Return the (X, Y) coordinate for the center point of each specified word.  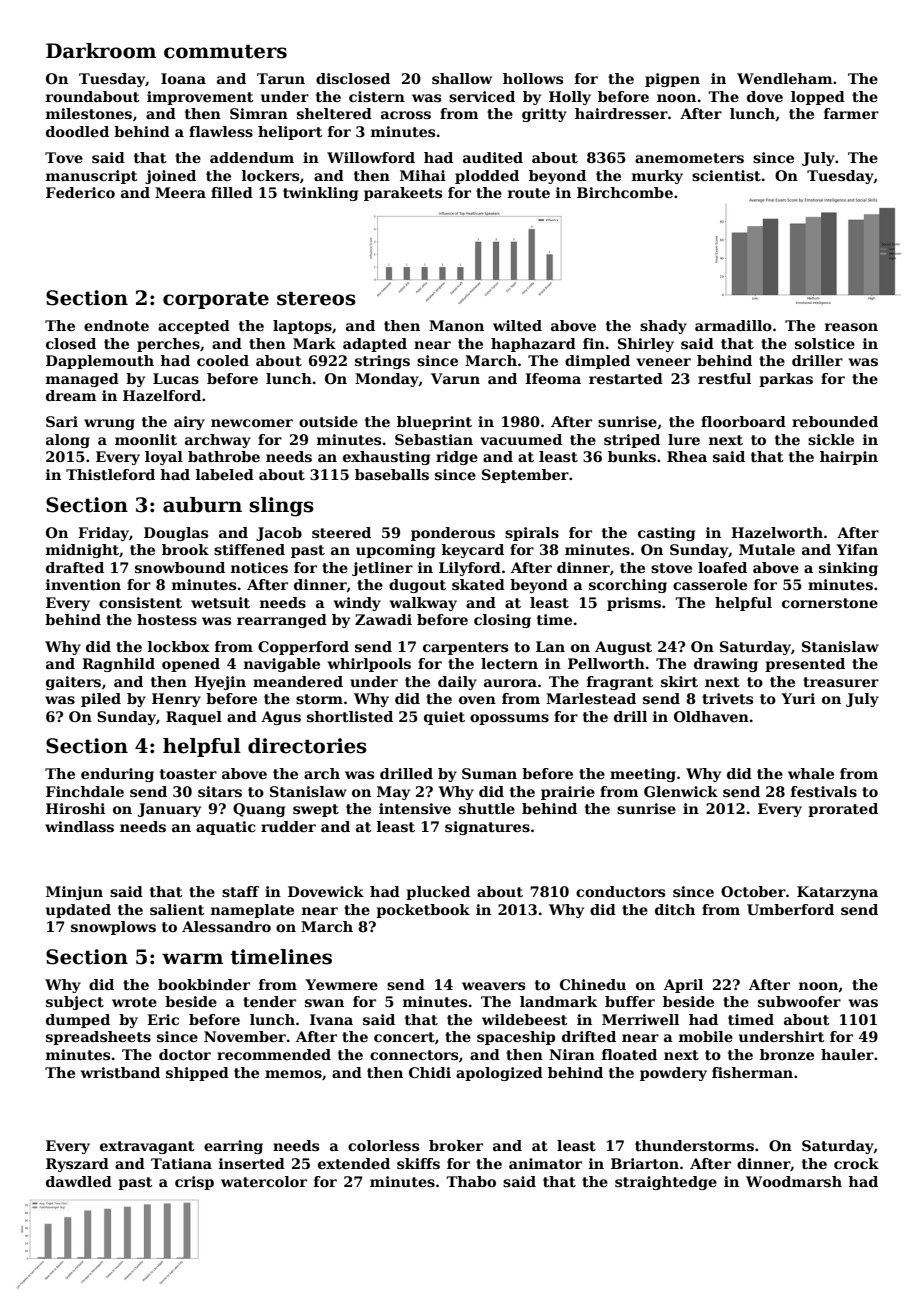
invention (83, 584)
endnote (116, 325)
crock (856, 1163)
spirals (532, 534)
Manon (456, 325)
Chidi (430, 1072)
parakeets (403, 194)
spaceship (516, 1038)
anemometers (689, 158)
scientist (726, 175)
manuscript (91, 177)
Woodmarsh (794, 1181)
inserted (252, 1163)
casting (666, 534)
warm (192, 959)
